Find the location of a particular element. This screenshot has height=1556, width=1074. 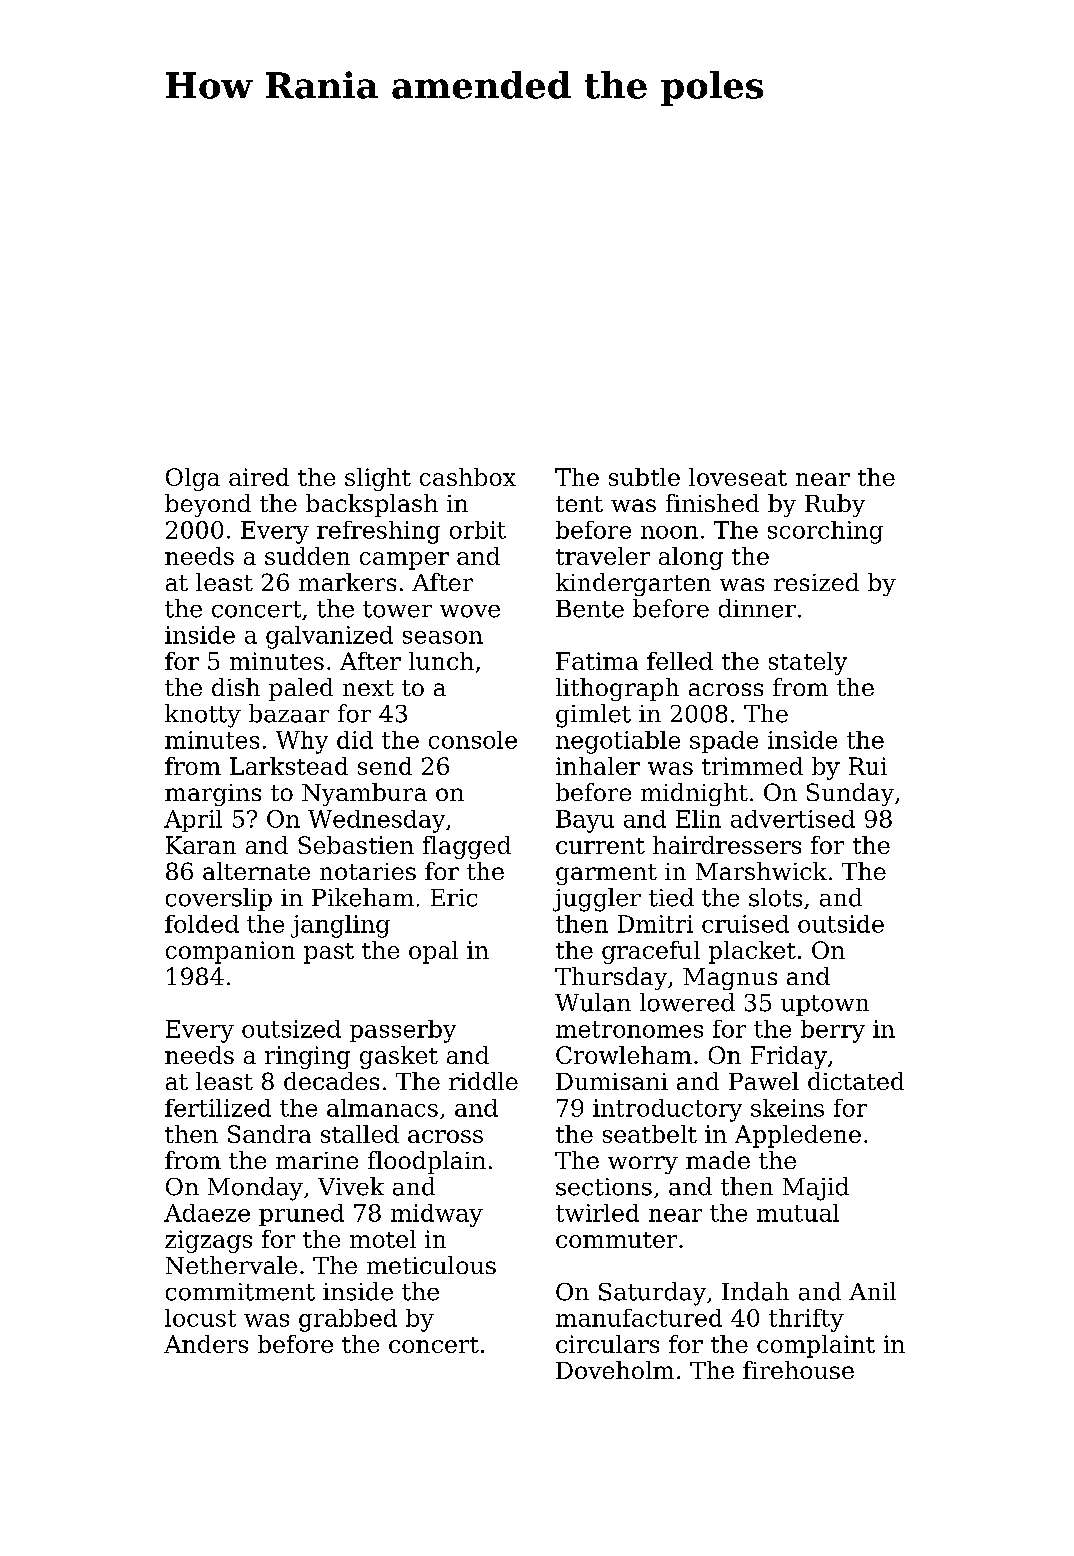

garment is located at coordinates (606, 874).
